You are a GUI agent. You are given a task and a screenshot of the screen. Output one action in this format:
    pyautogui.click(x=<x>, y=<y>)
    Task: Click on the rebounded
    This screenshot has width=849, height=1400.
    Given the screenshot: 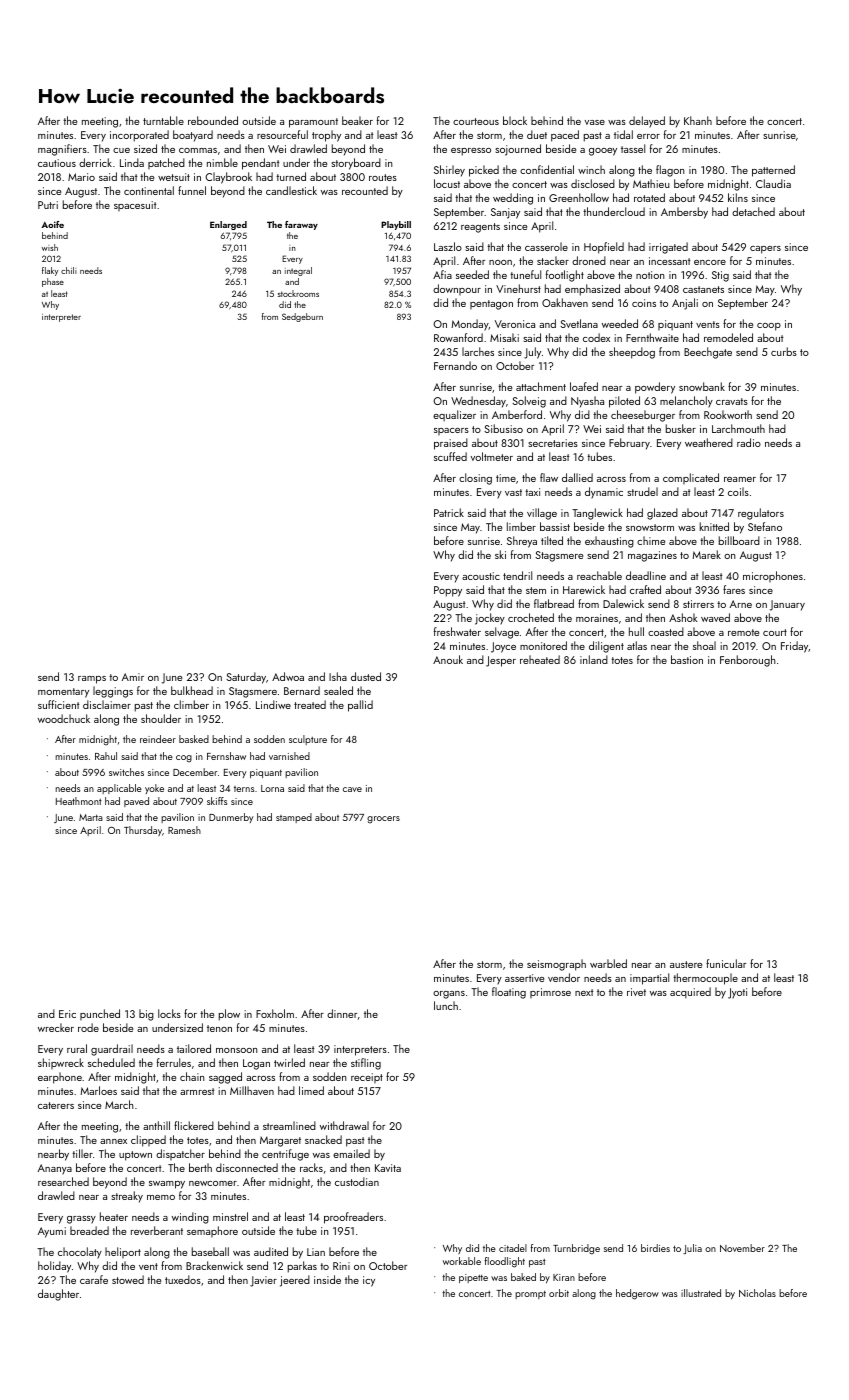 What is the action you would take?
    pyautogui.click(x=213, y=120)
